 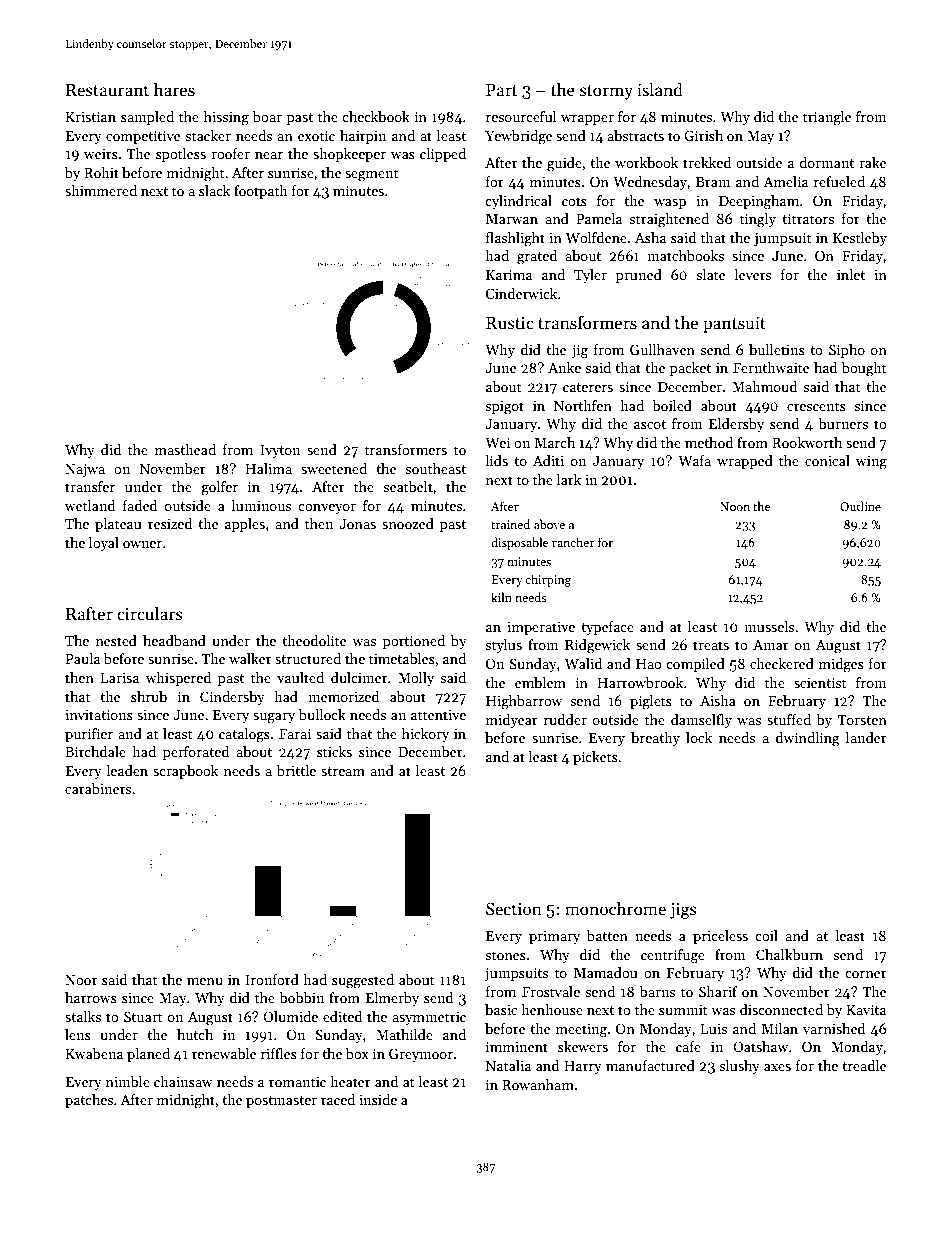 What do you see at coordinates (841, 665) in the screenshot?
I see `midges` at bounding box center [841, 665].
